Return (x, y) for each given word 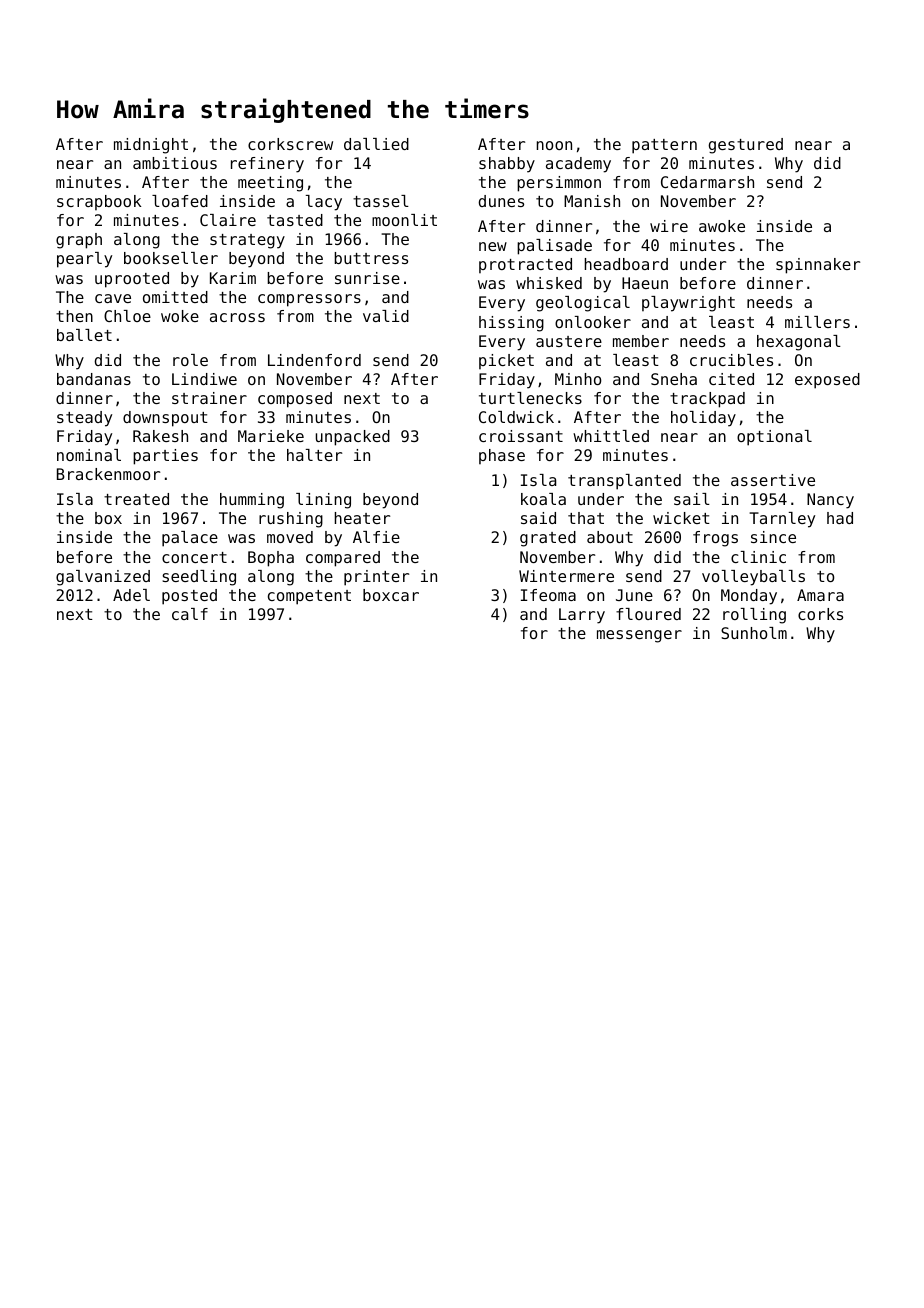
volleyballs (753, 578)
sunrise (367, 278)
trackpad (707, 400)
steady (84, 419)
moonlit (404, 220)
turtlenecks (530, 398)
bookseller (171, 258)
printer (376, 578)
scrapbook (99, 202)
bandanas (94, 379)
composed (295, 400)
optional (774, 438)
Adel (131, 595)
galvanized (103, 578)
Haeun (645, 283)
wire (669, 226)
